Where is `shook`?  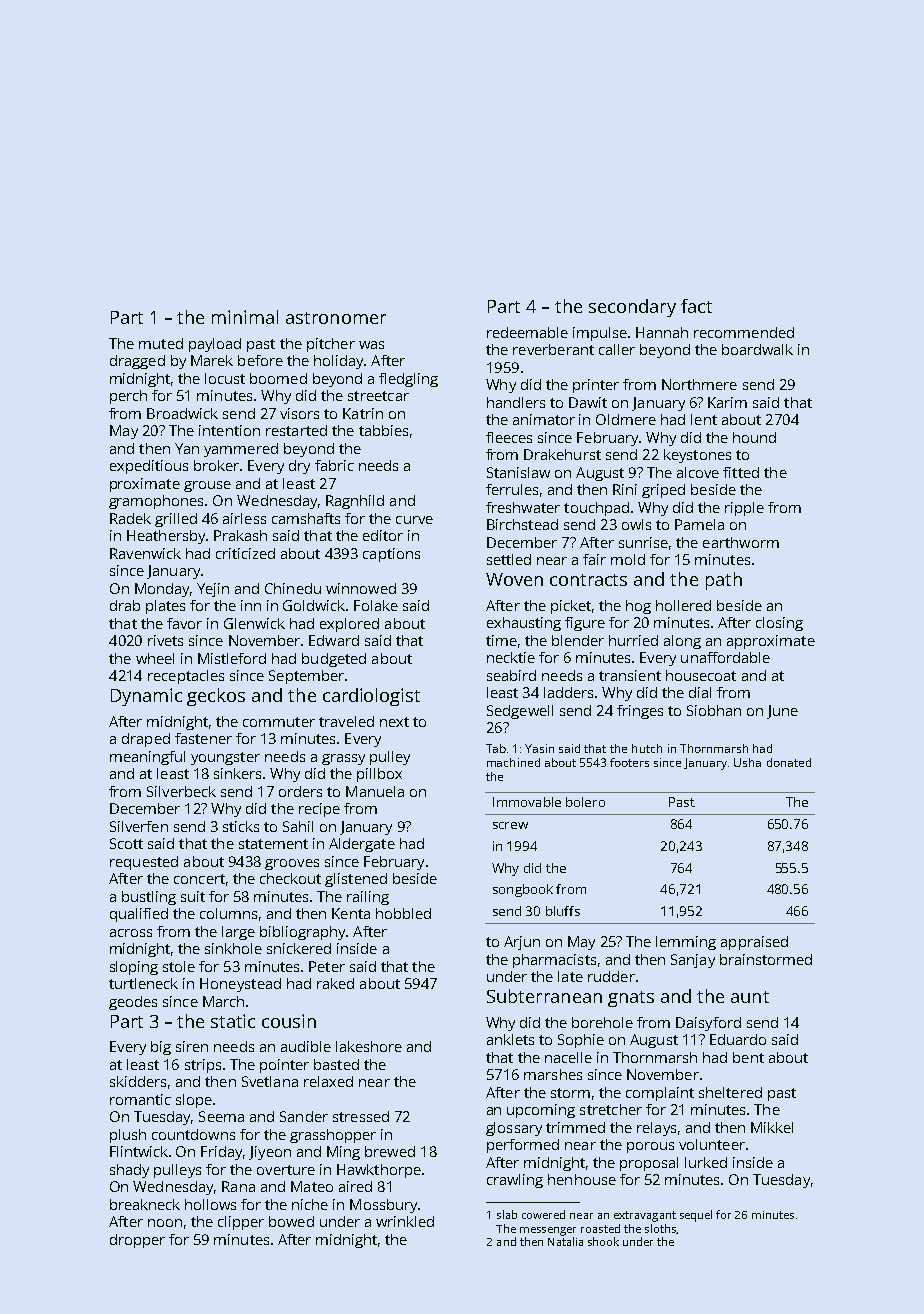 shook is located at coordinates (603, 1241).
